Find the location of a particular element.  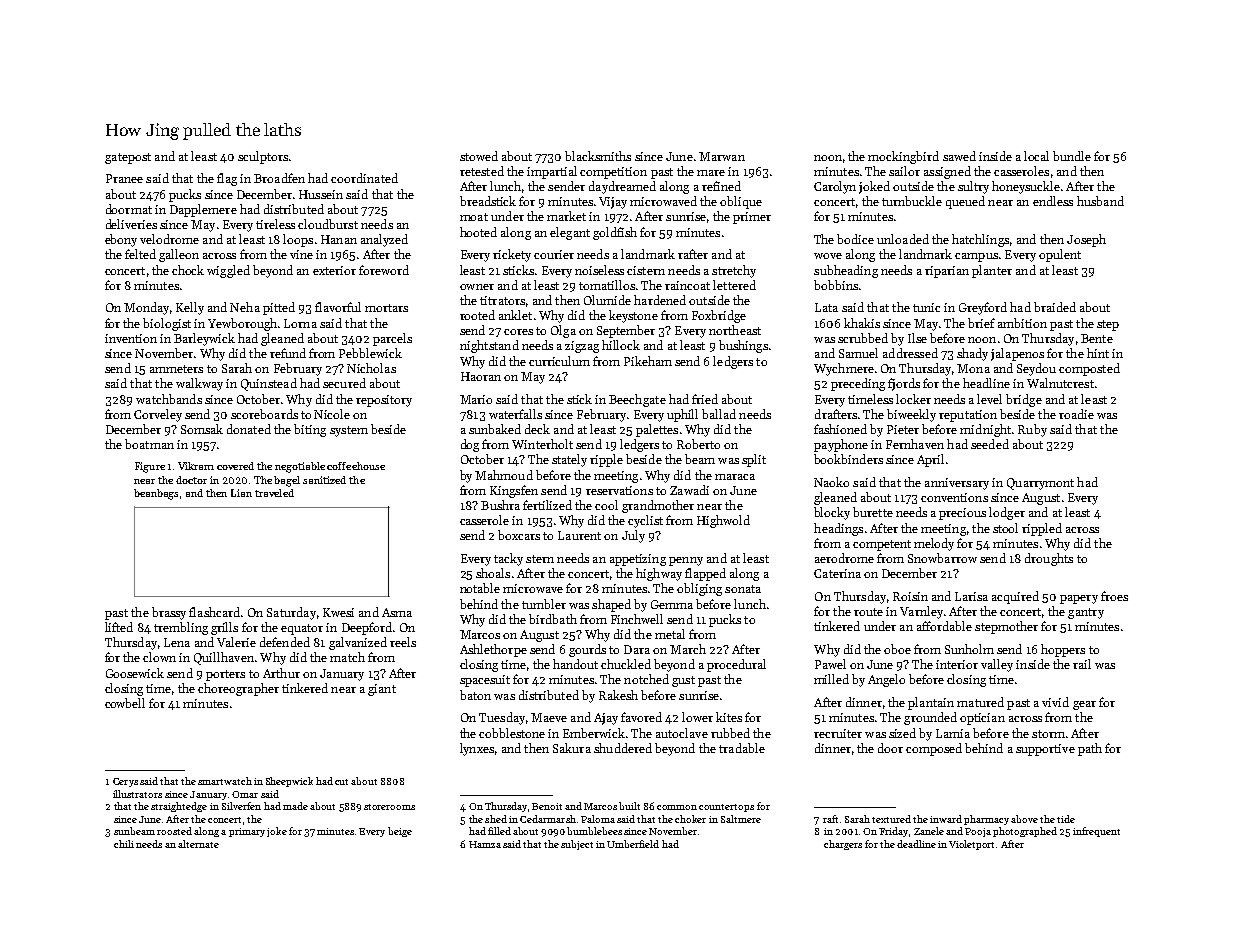

noiseless is located at coordinates (599, 270).
